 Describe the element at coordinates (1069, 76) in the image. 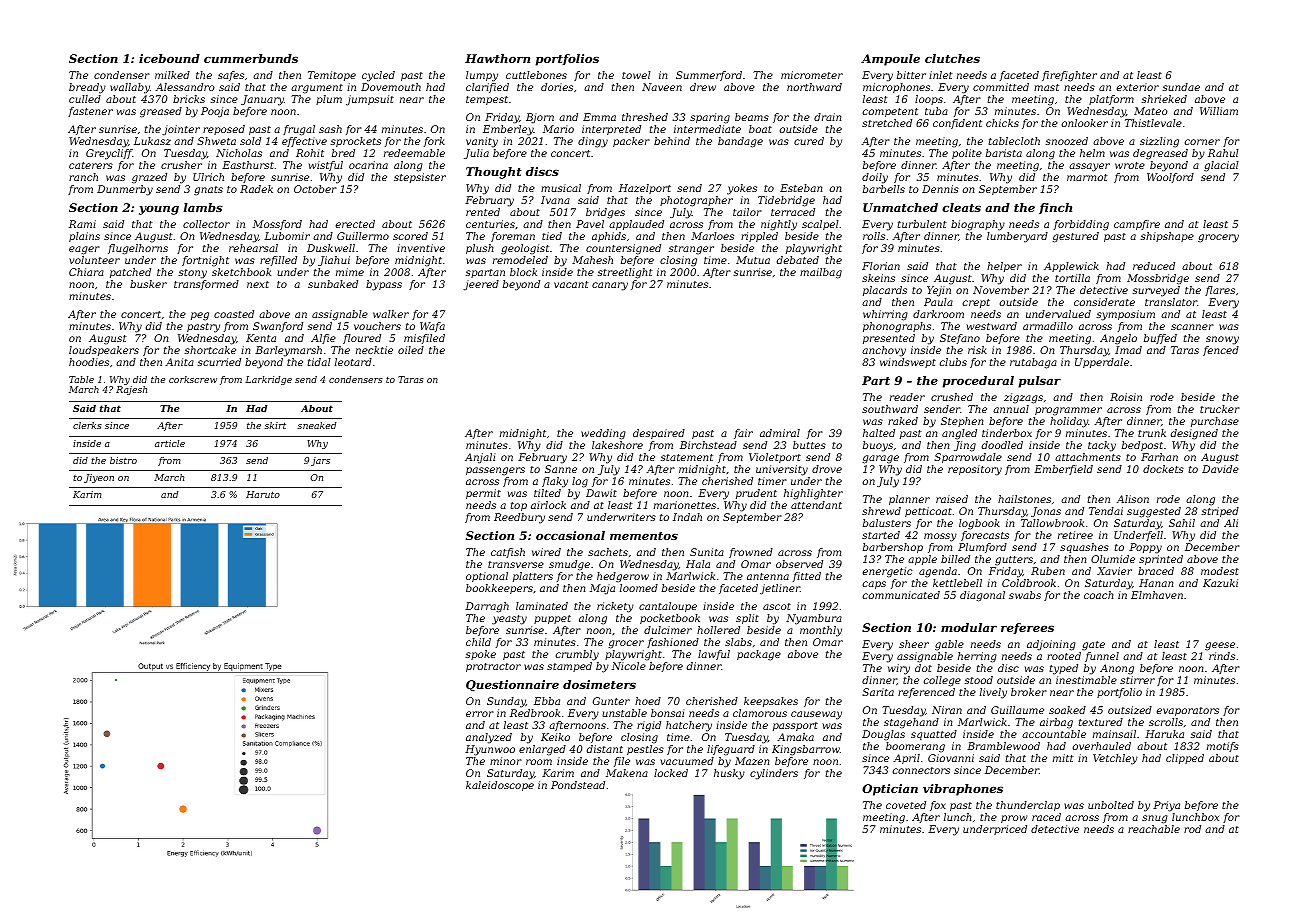

I see `firefighter` at that location.
